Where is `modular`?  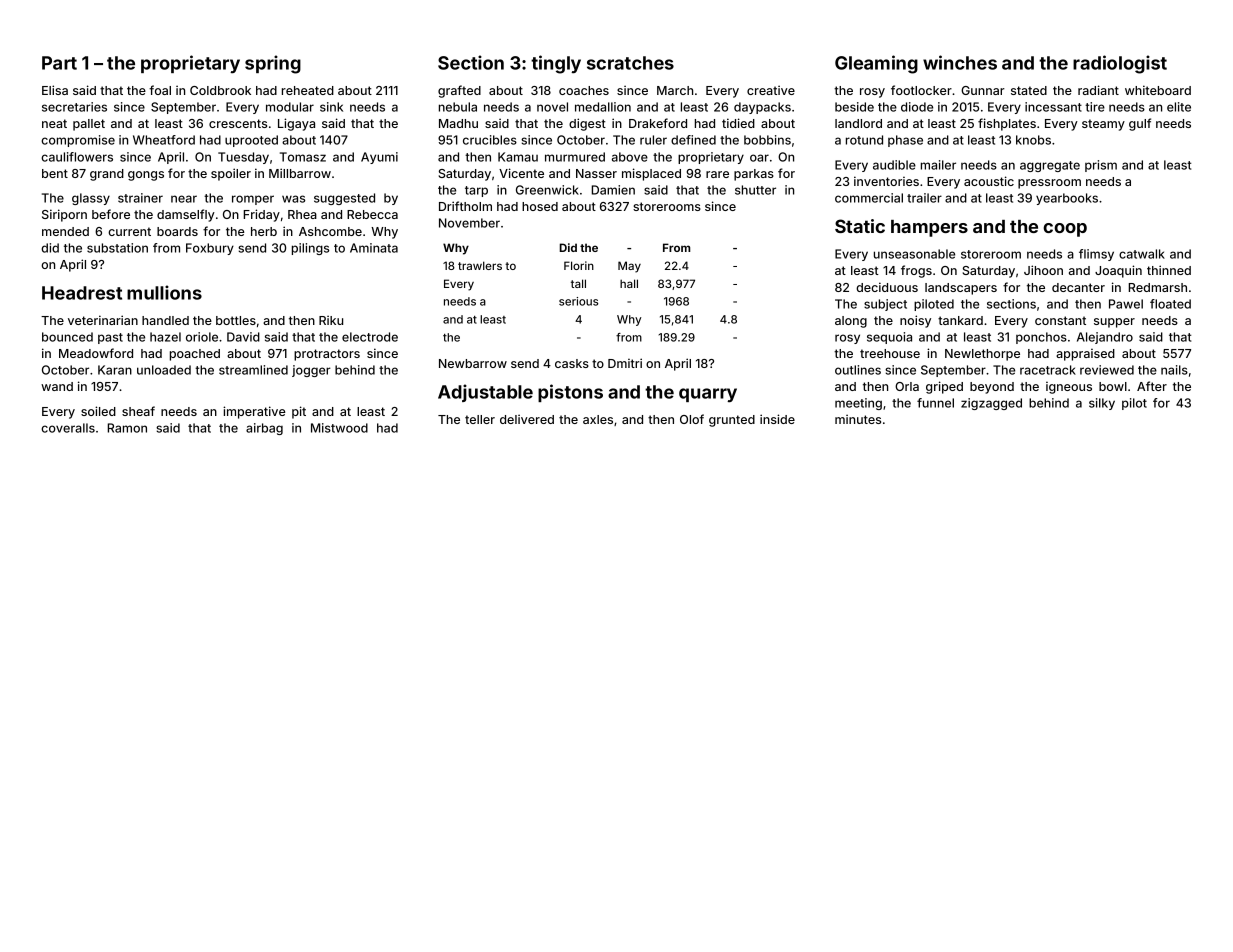
modular is located at coordinates (290, 107).
